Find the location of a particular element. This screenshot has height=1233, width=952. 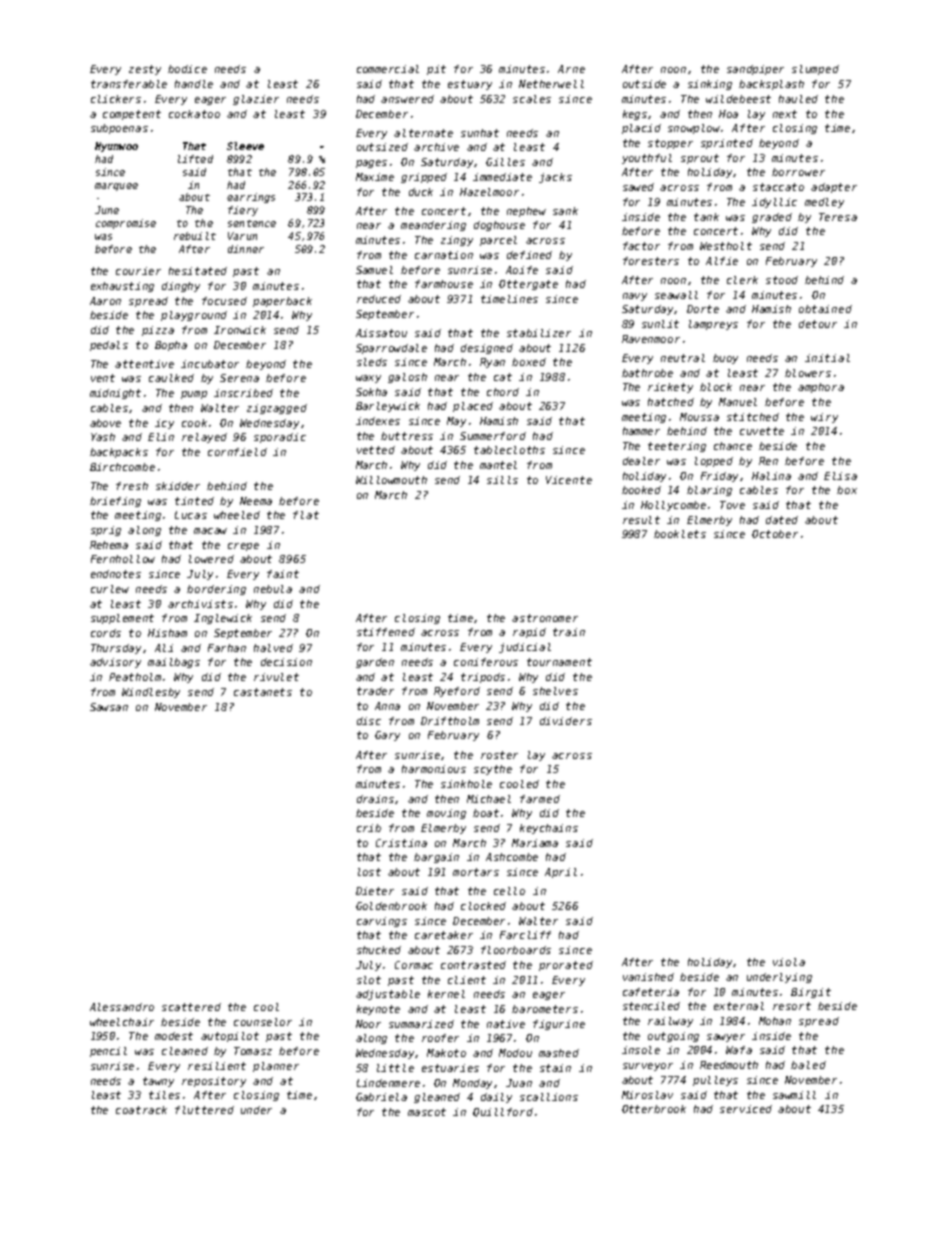

sunhat is located at coordinates (480, 133).
